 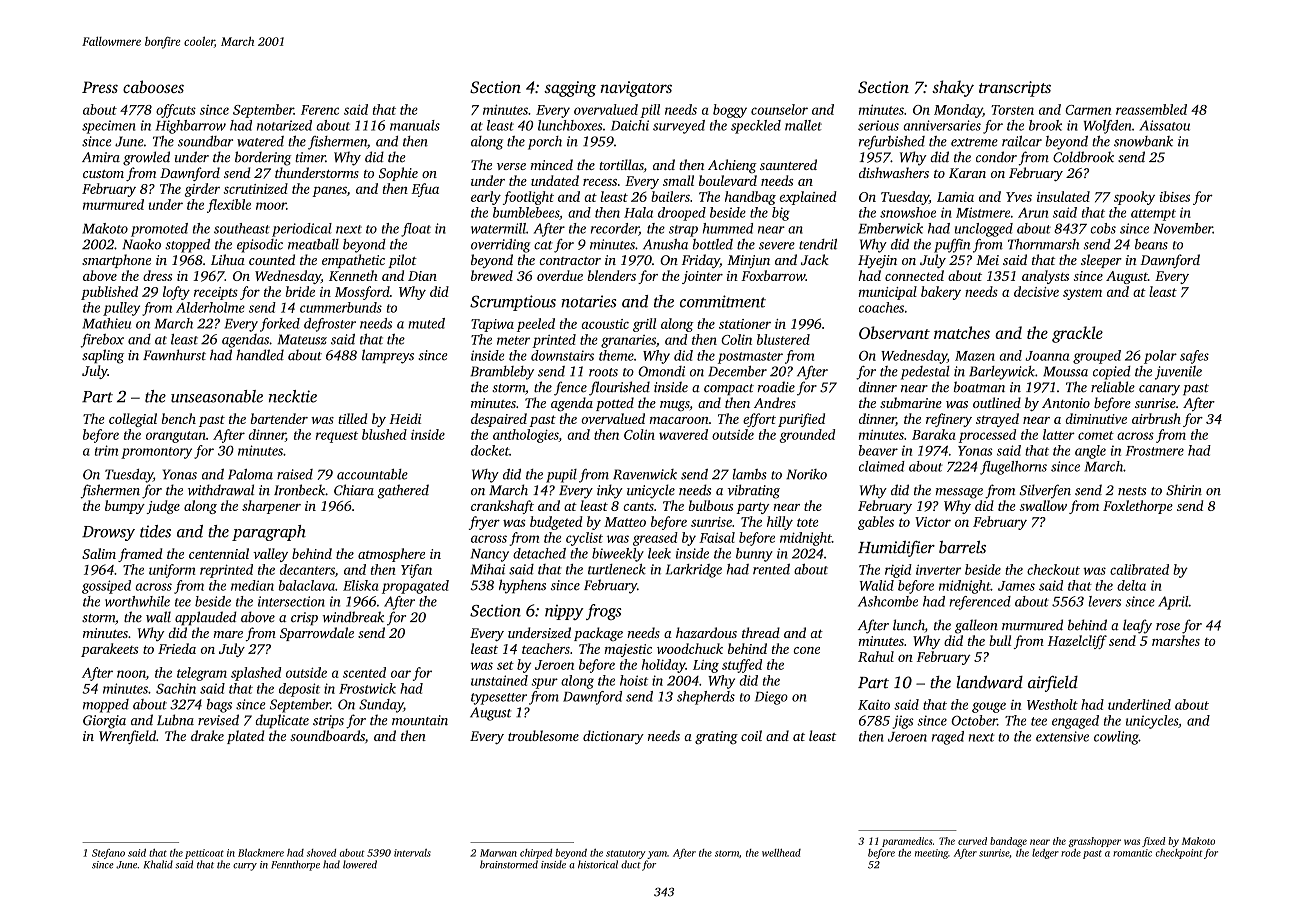 I want to click on Antonio, so click(x=1066, y=403).
